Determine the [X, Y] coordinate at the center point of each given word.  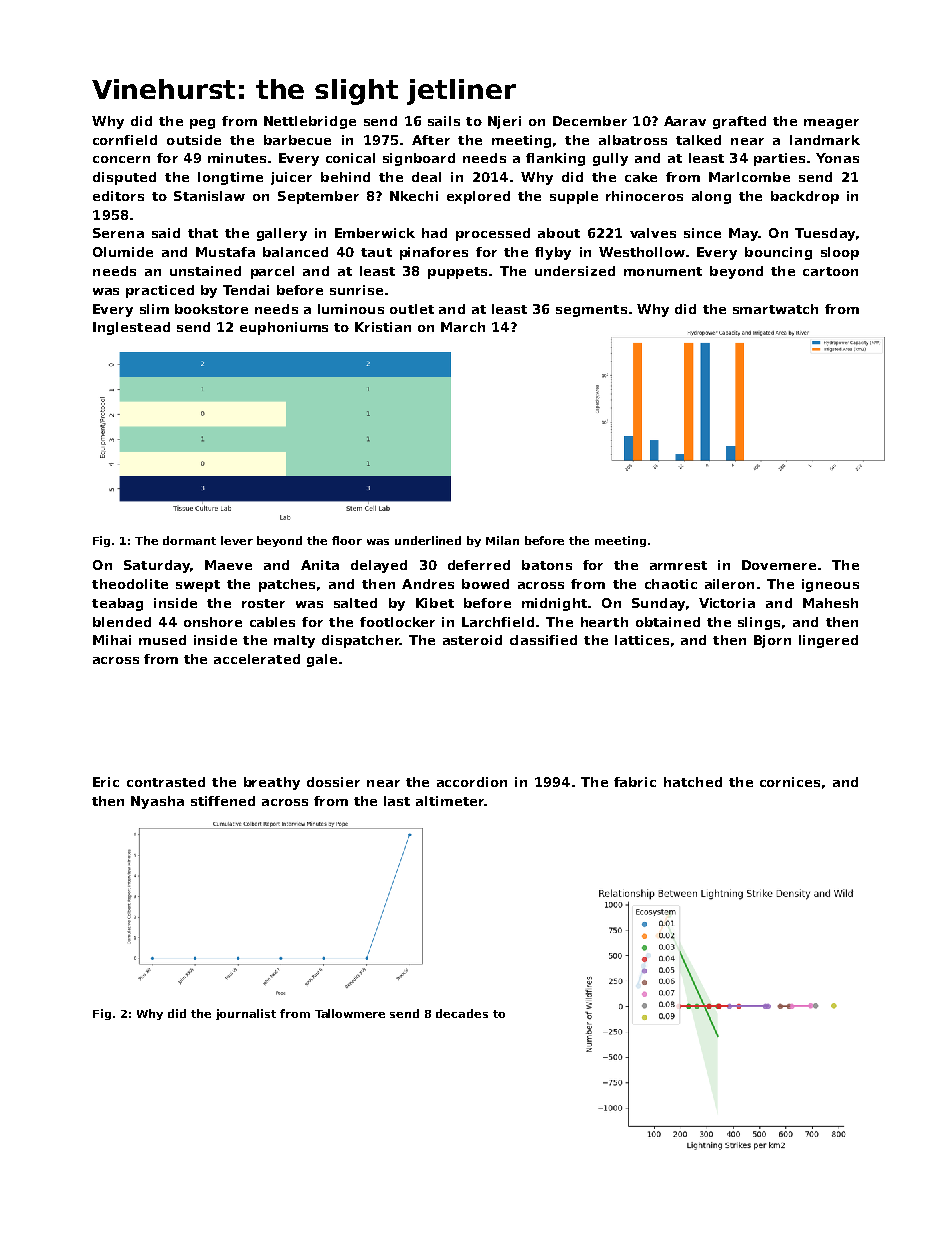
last [397, 801]
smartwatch [775, 309]
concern [121, 159]
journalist [246, 1014]
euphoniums [284, 328]
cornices [790, 782]
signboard [419, 159]
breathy [272, 783]
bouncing [778, 253]
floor [347, 540]
